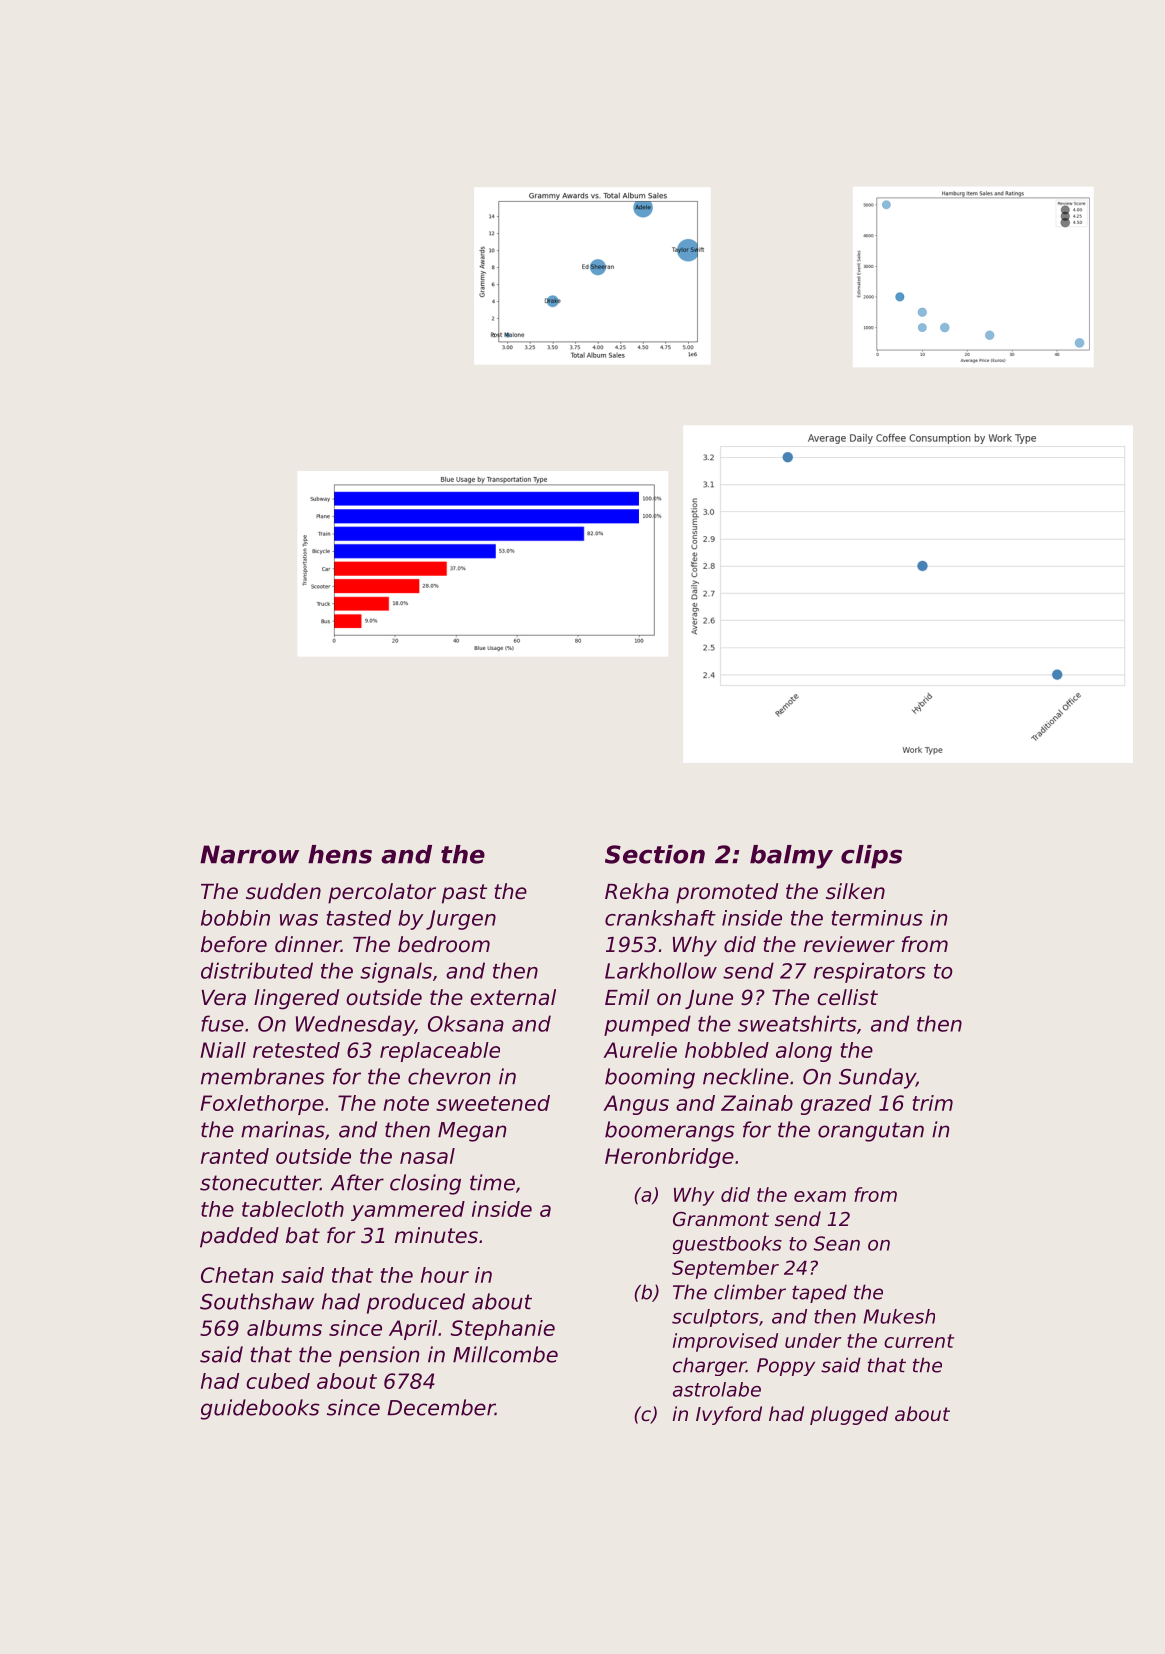  I want to click on ranted, so click(235, 1156).
